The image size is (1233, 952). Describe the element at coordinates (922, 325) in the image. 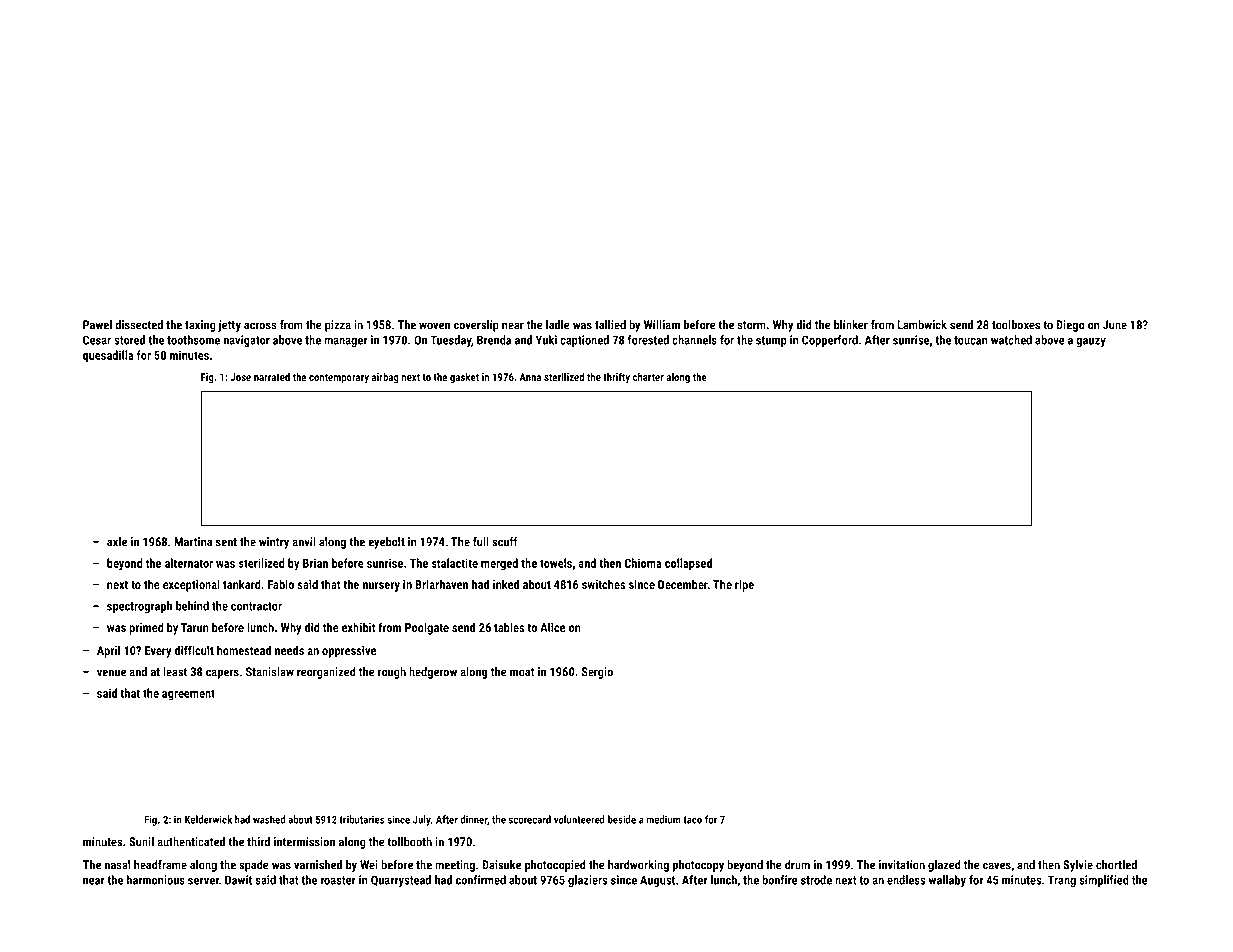

I see `Lambwick` at that location.
